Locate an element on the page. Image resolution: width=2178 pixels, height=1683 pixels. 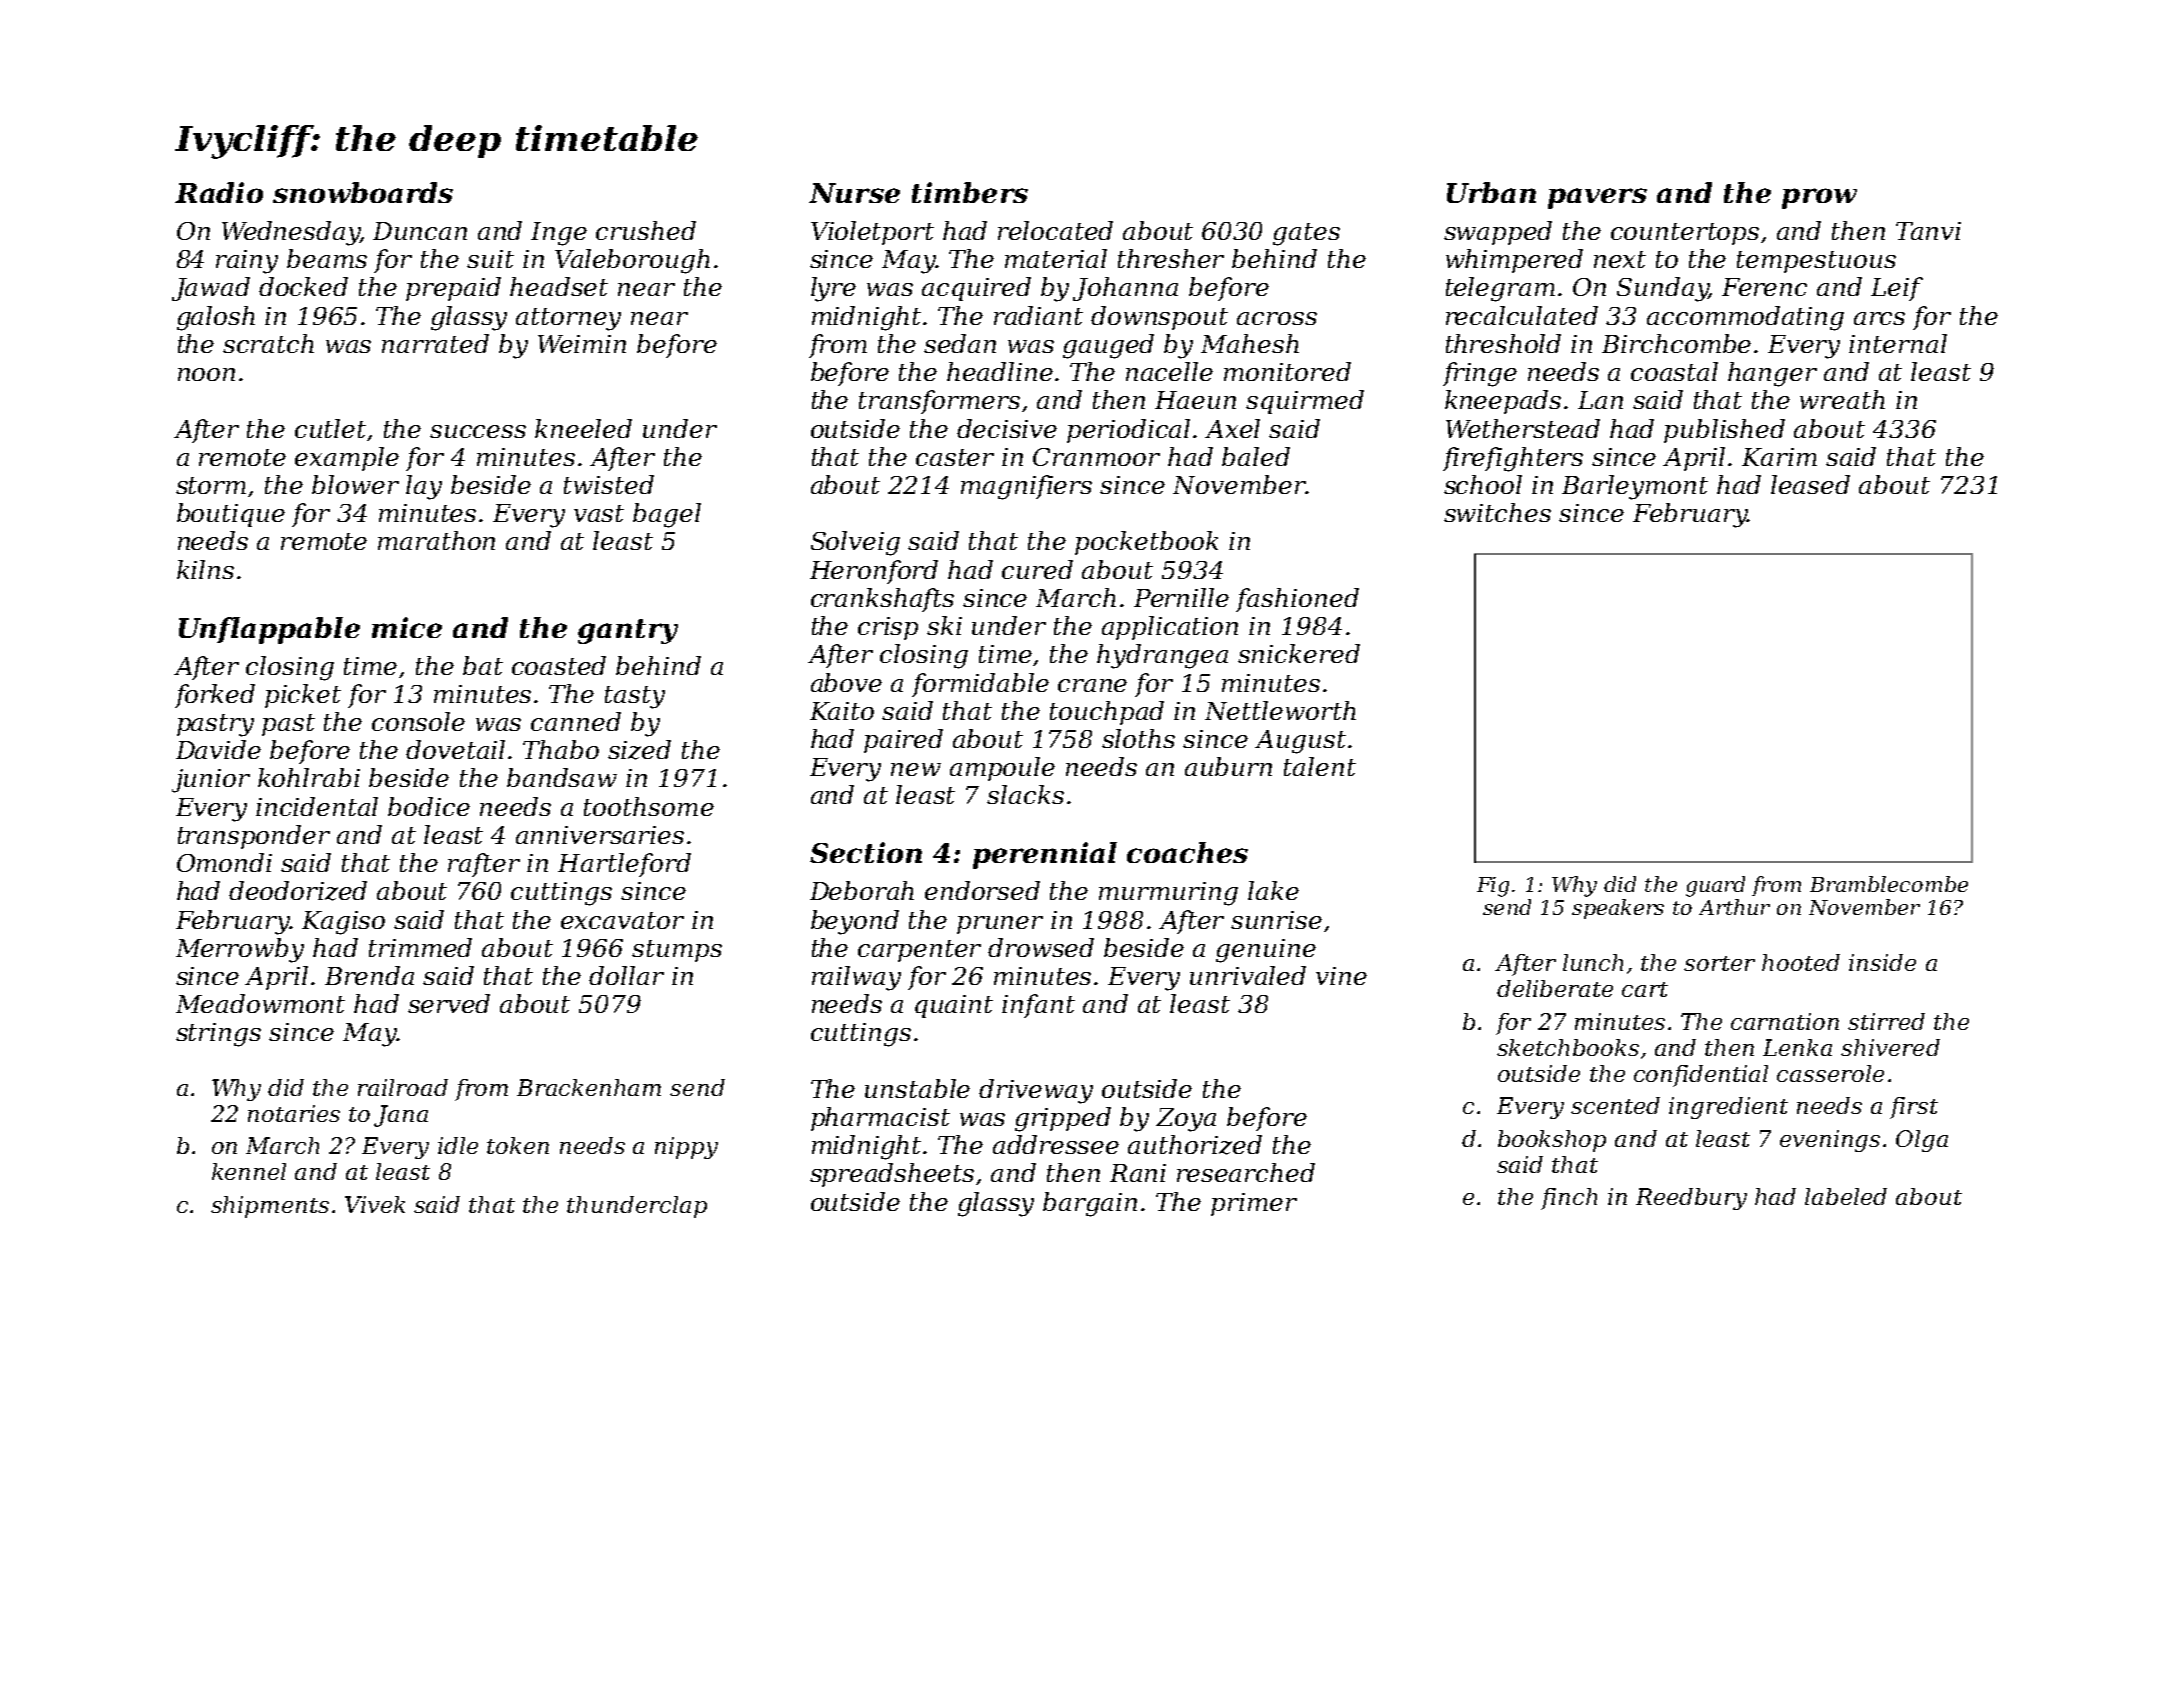
Axel is located at coordinates (1232, 428).
